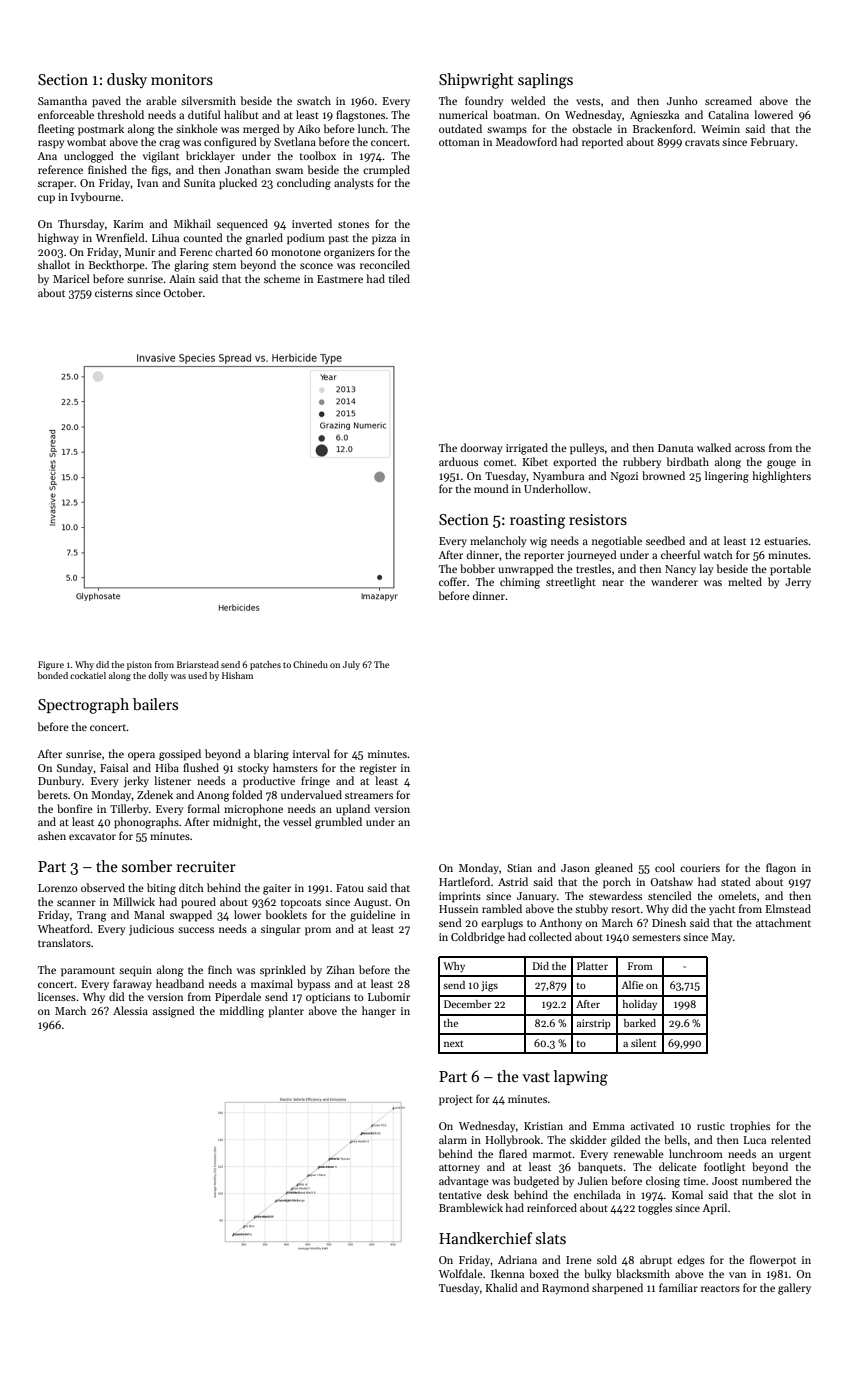  Describe the element at coordinates (714, 447) in the screenshot. I see `walked` at that location.
